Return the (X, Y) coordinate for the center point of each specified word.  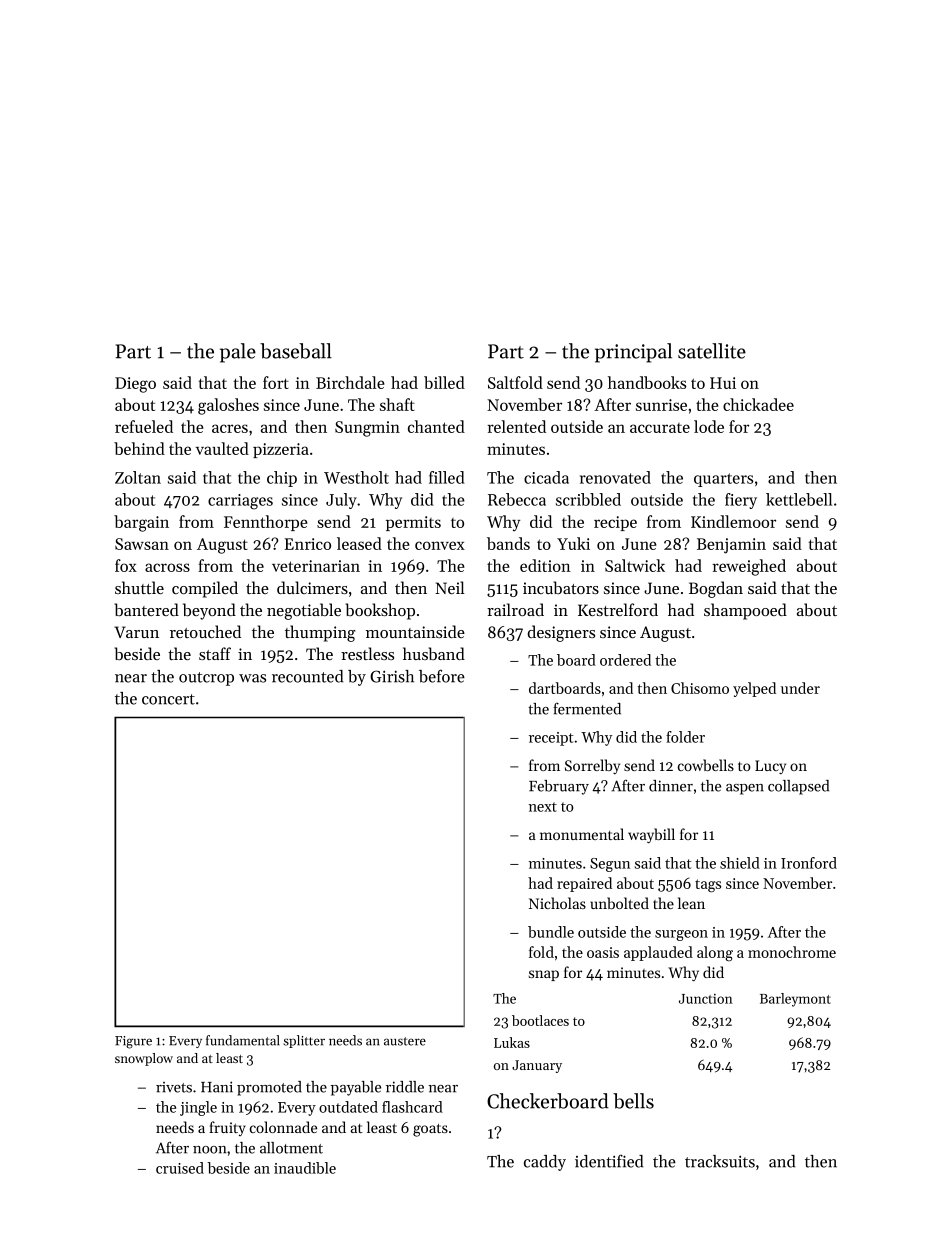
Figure (133, 1042)
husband (434, 653)
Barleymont (795, 1000)
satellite (712, 351)
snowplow (144, 1059)
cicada (546, 477)
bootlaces (540, 1020)
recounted (307, 676)
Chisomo (700, 688)
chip (282, 479)
